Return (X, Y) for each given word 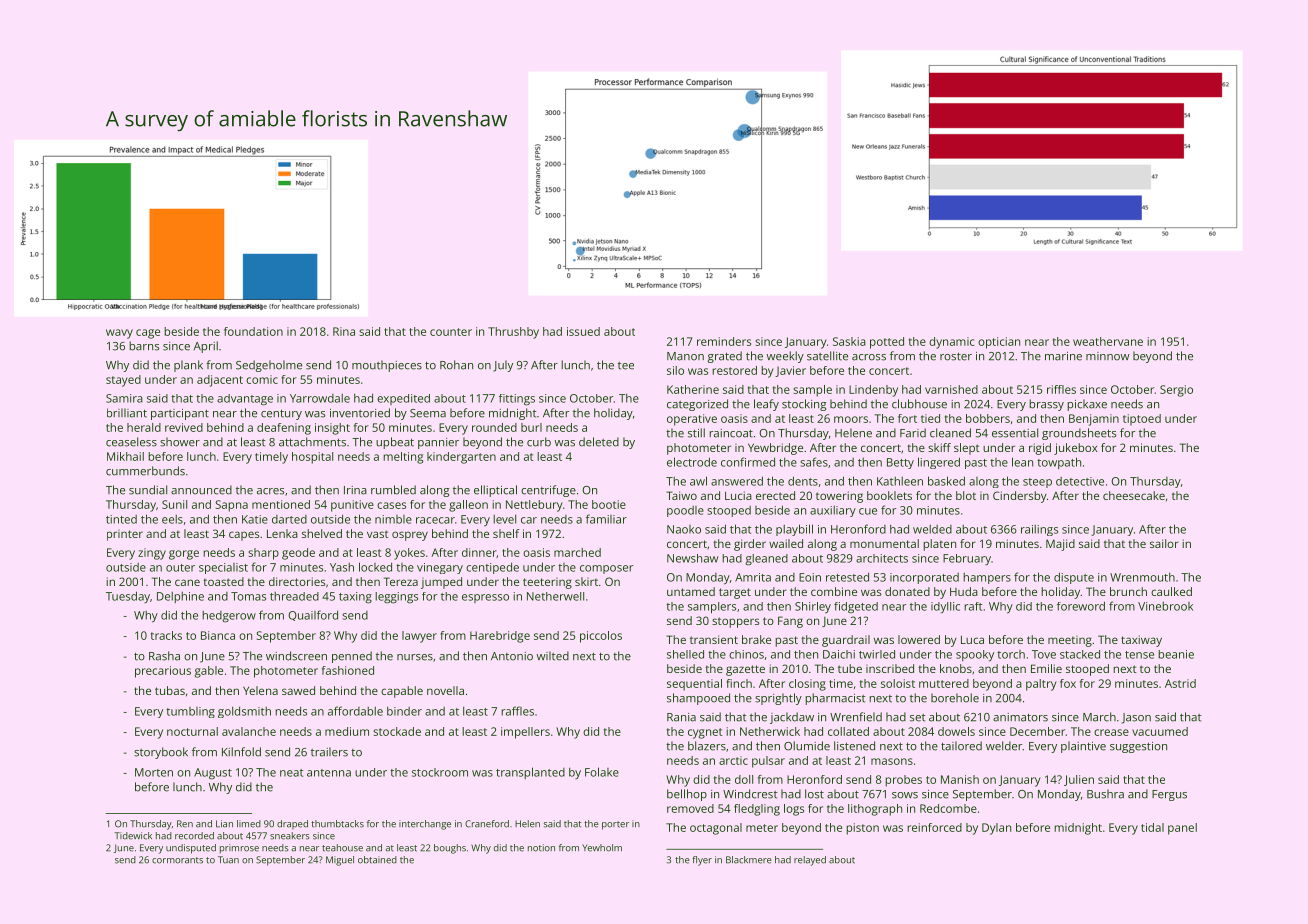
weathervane (1108, 341)
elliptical (495, 491)
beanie (1176, 654)
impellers (525, 733)
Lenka (282, 533)
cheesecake (1134, 495)
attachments (312, 442)
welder (1004, 746)
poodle (685, 511)
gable (208, 672)
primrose (239, 849)
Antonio (512, 656)
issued (583, 331)
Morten (154, 772)
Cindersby (1020, 497)
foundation (253, 331)
